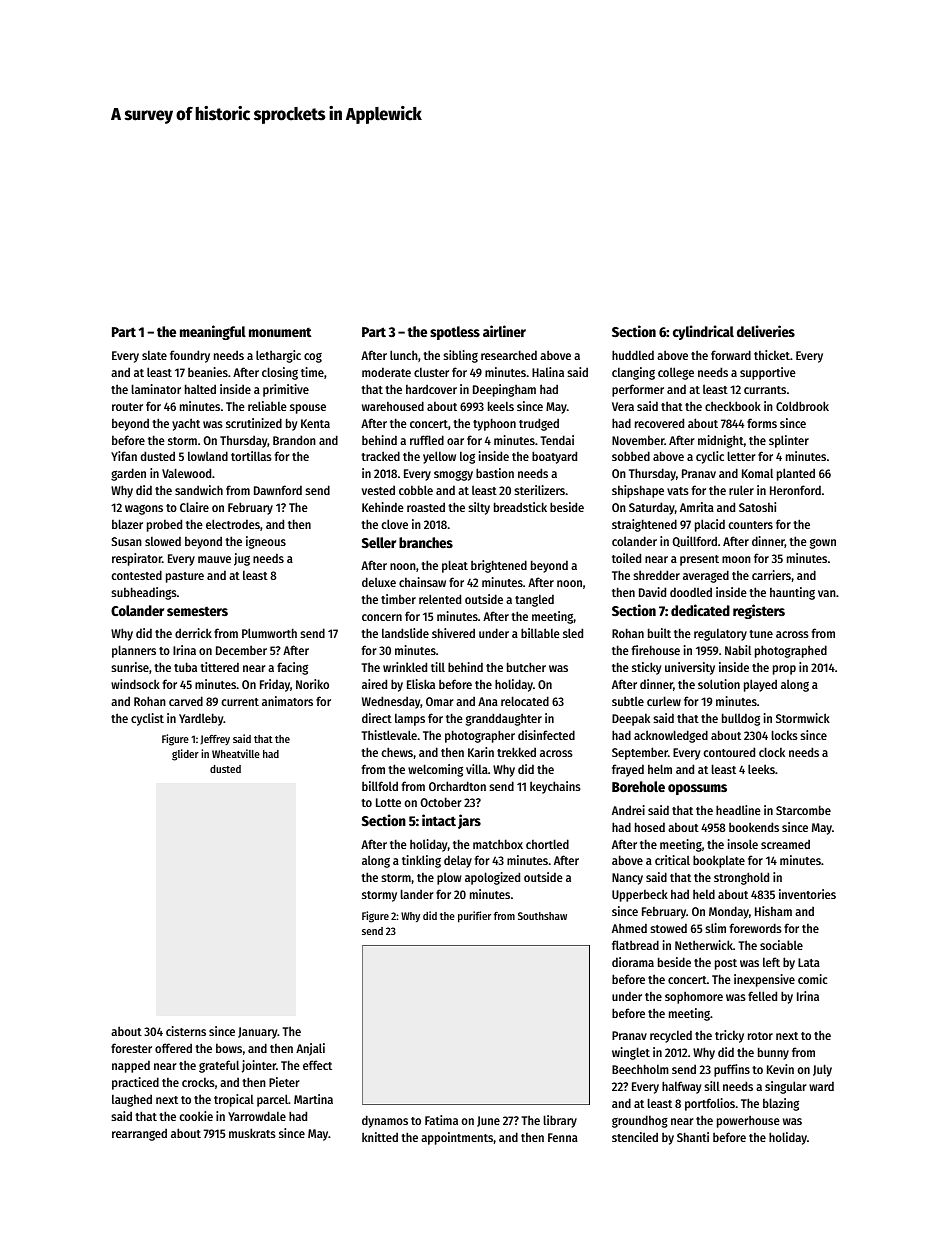  What do you see at coordinates (421, 861) in the screenshot?
I see `tinkling` at bounding box center [421, 861].
